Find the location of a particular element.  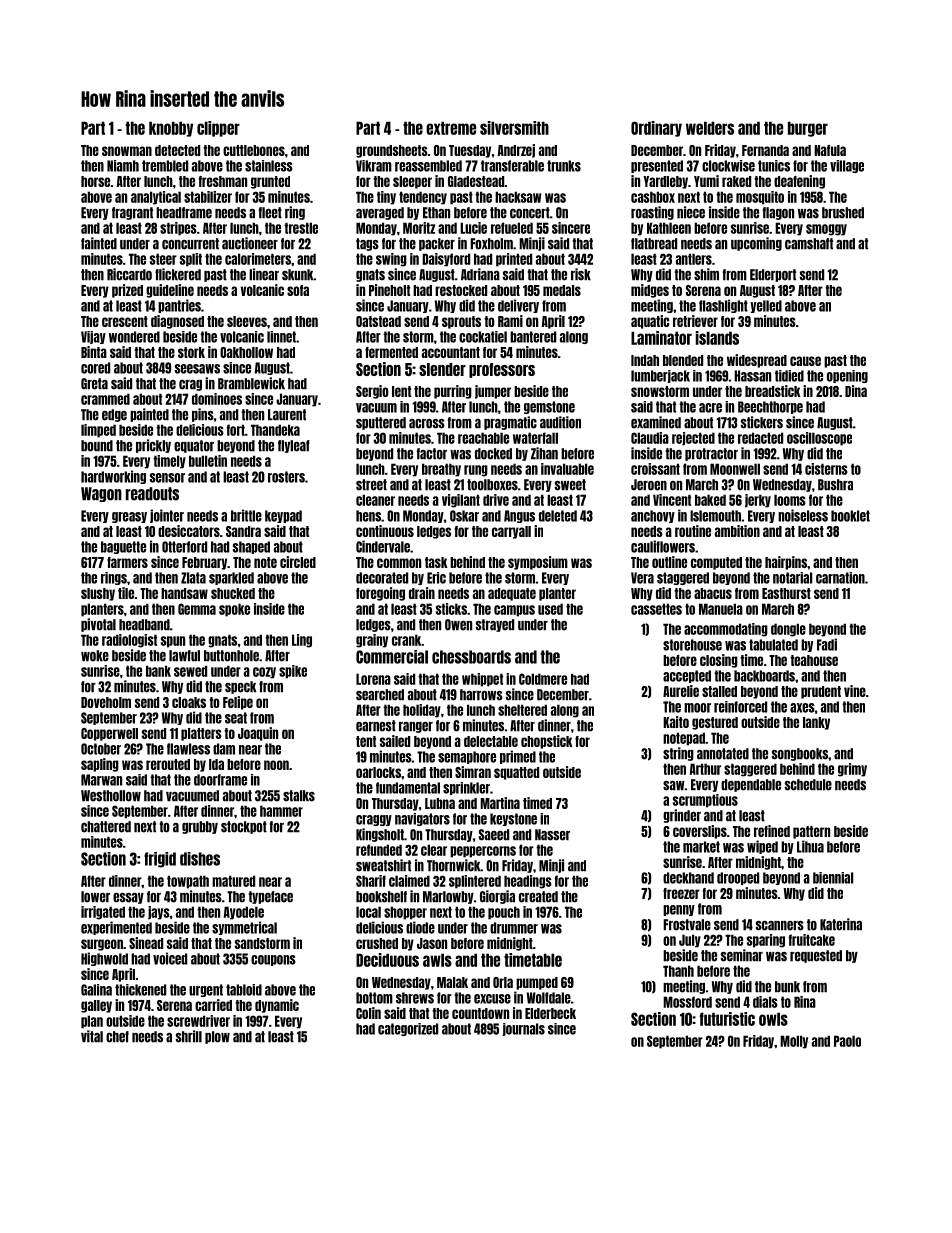

Bramblewick is located at coordinates (251, 383).
